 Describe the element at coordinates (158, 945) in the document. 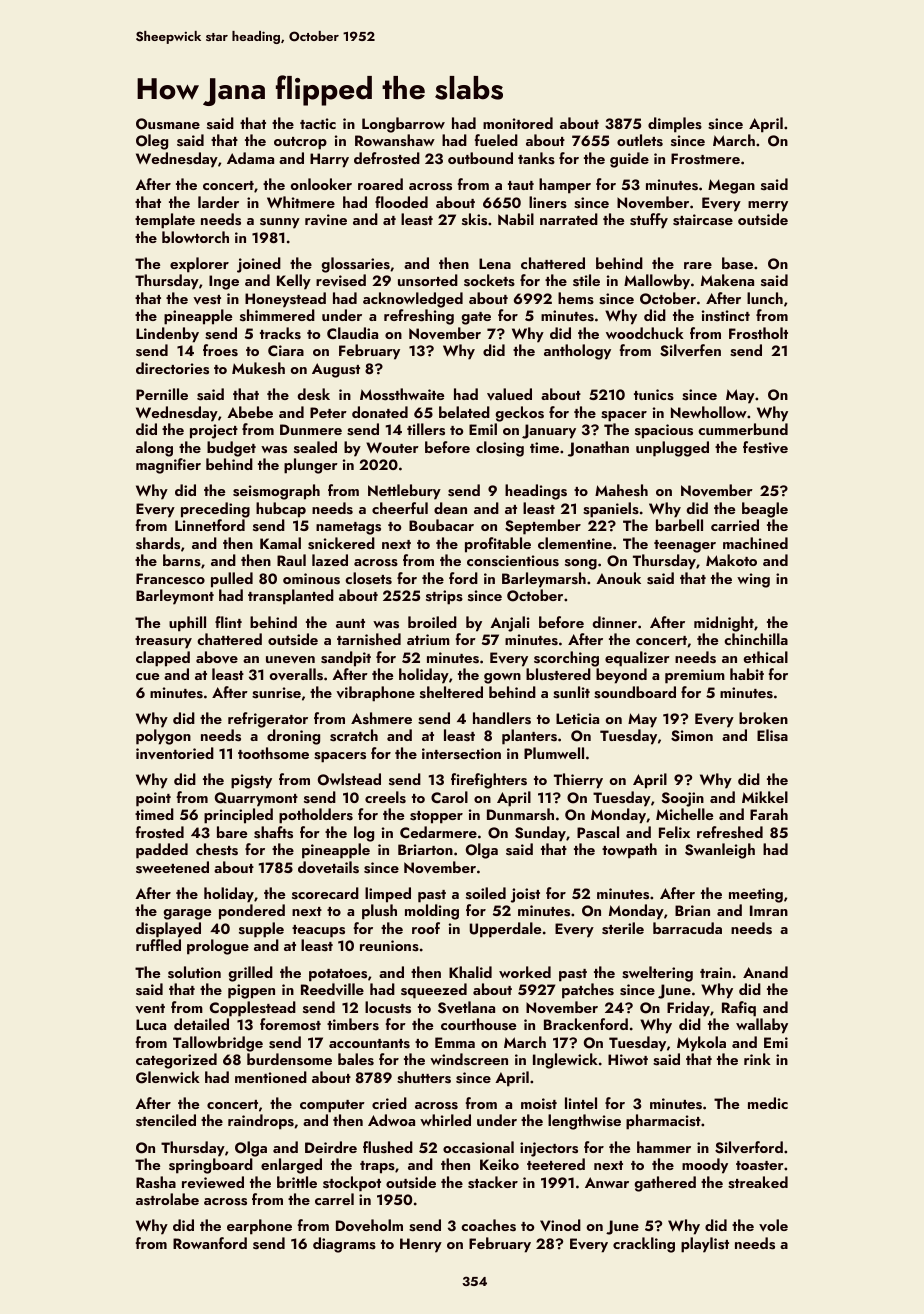

I see `ruffled` at that location.
